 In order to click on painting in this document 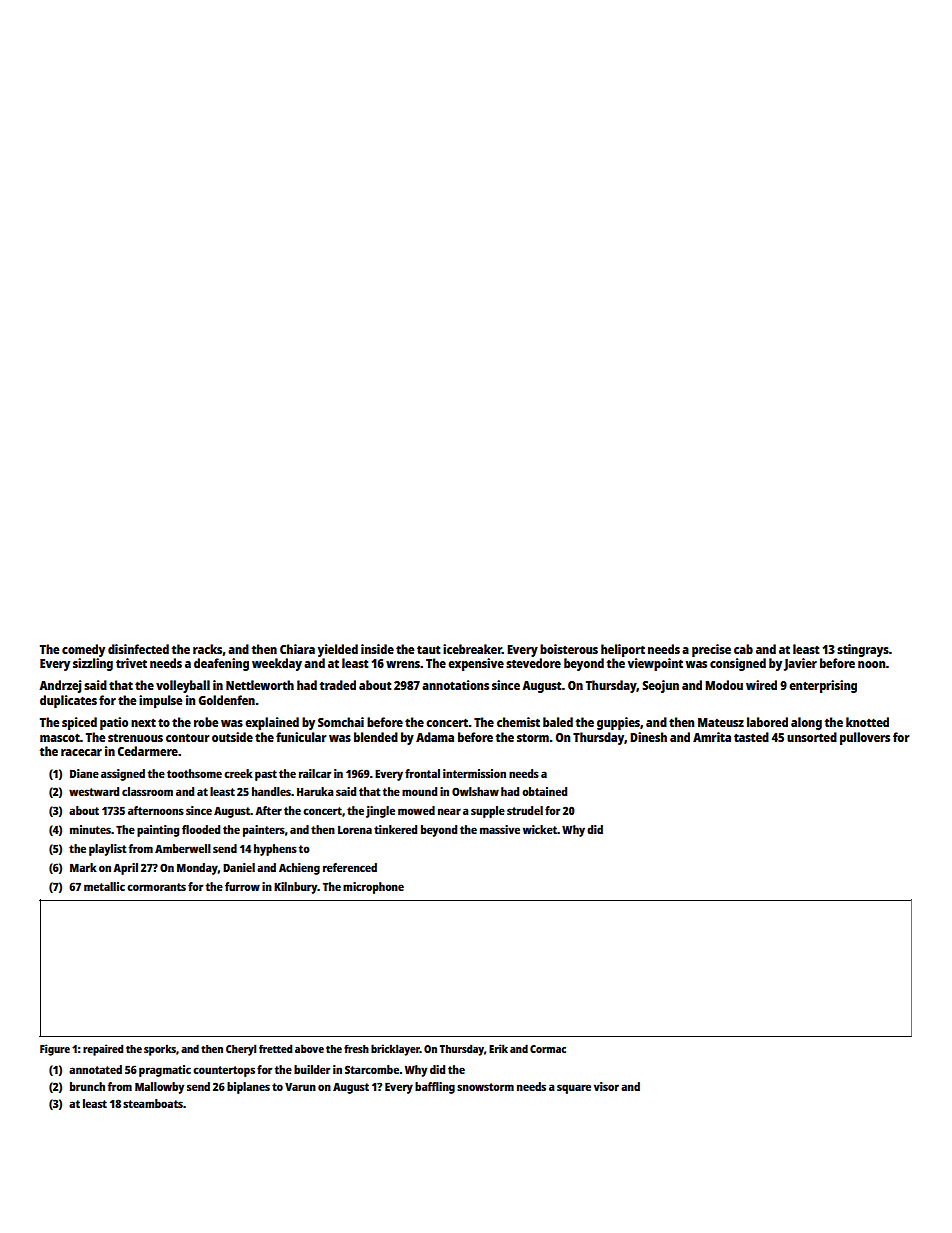, I will do `click(158, 831)`.
